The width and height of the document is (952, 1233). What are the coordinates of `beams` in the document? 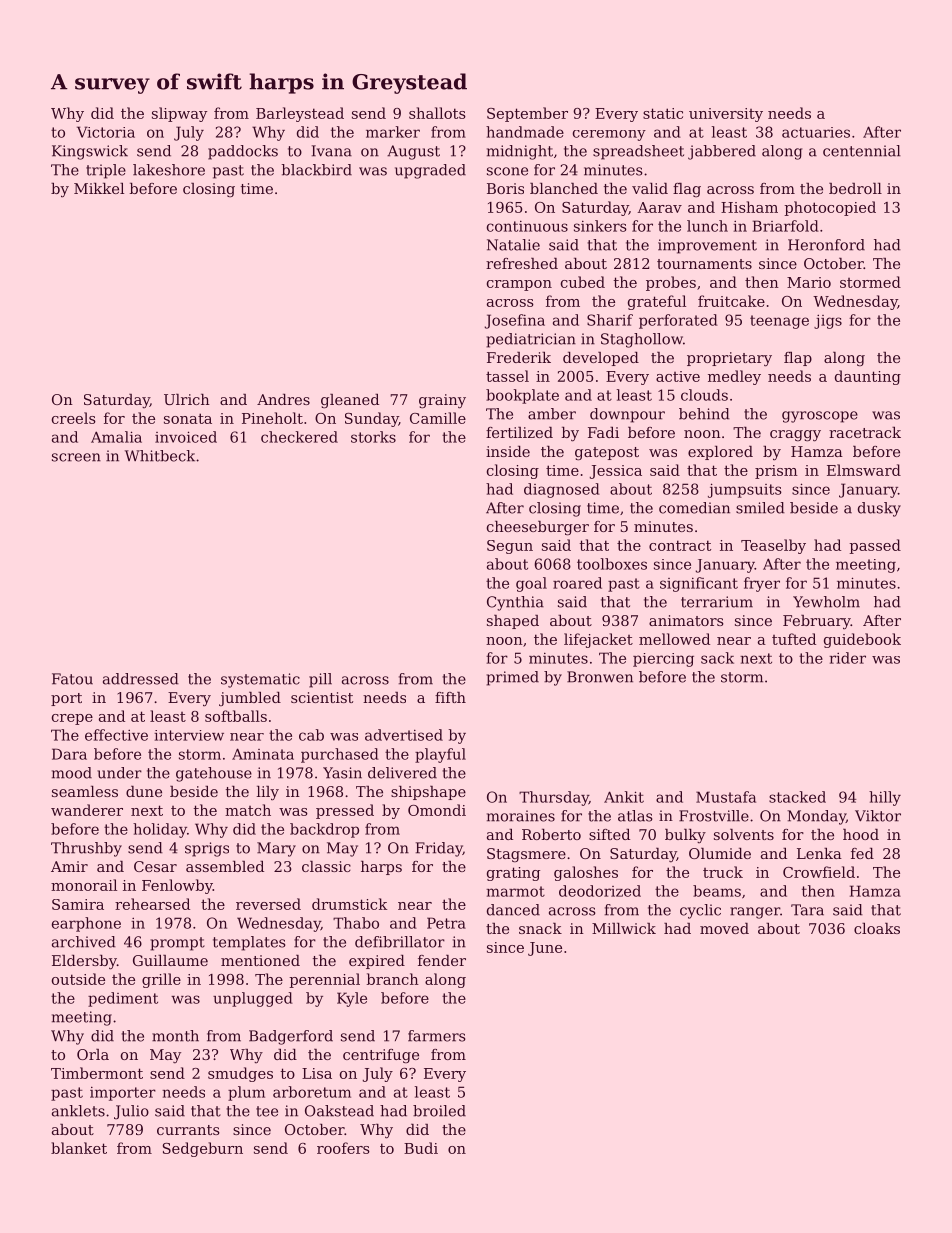 It's located at (717, 891).
